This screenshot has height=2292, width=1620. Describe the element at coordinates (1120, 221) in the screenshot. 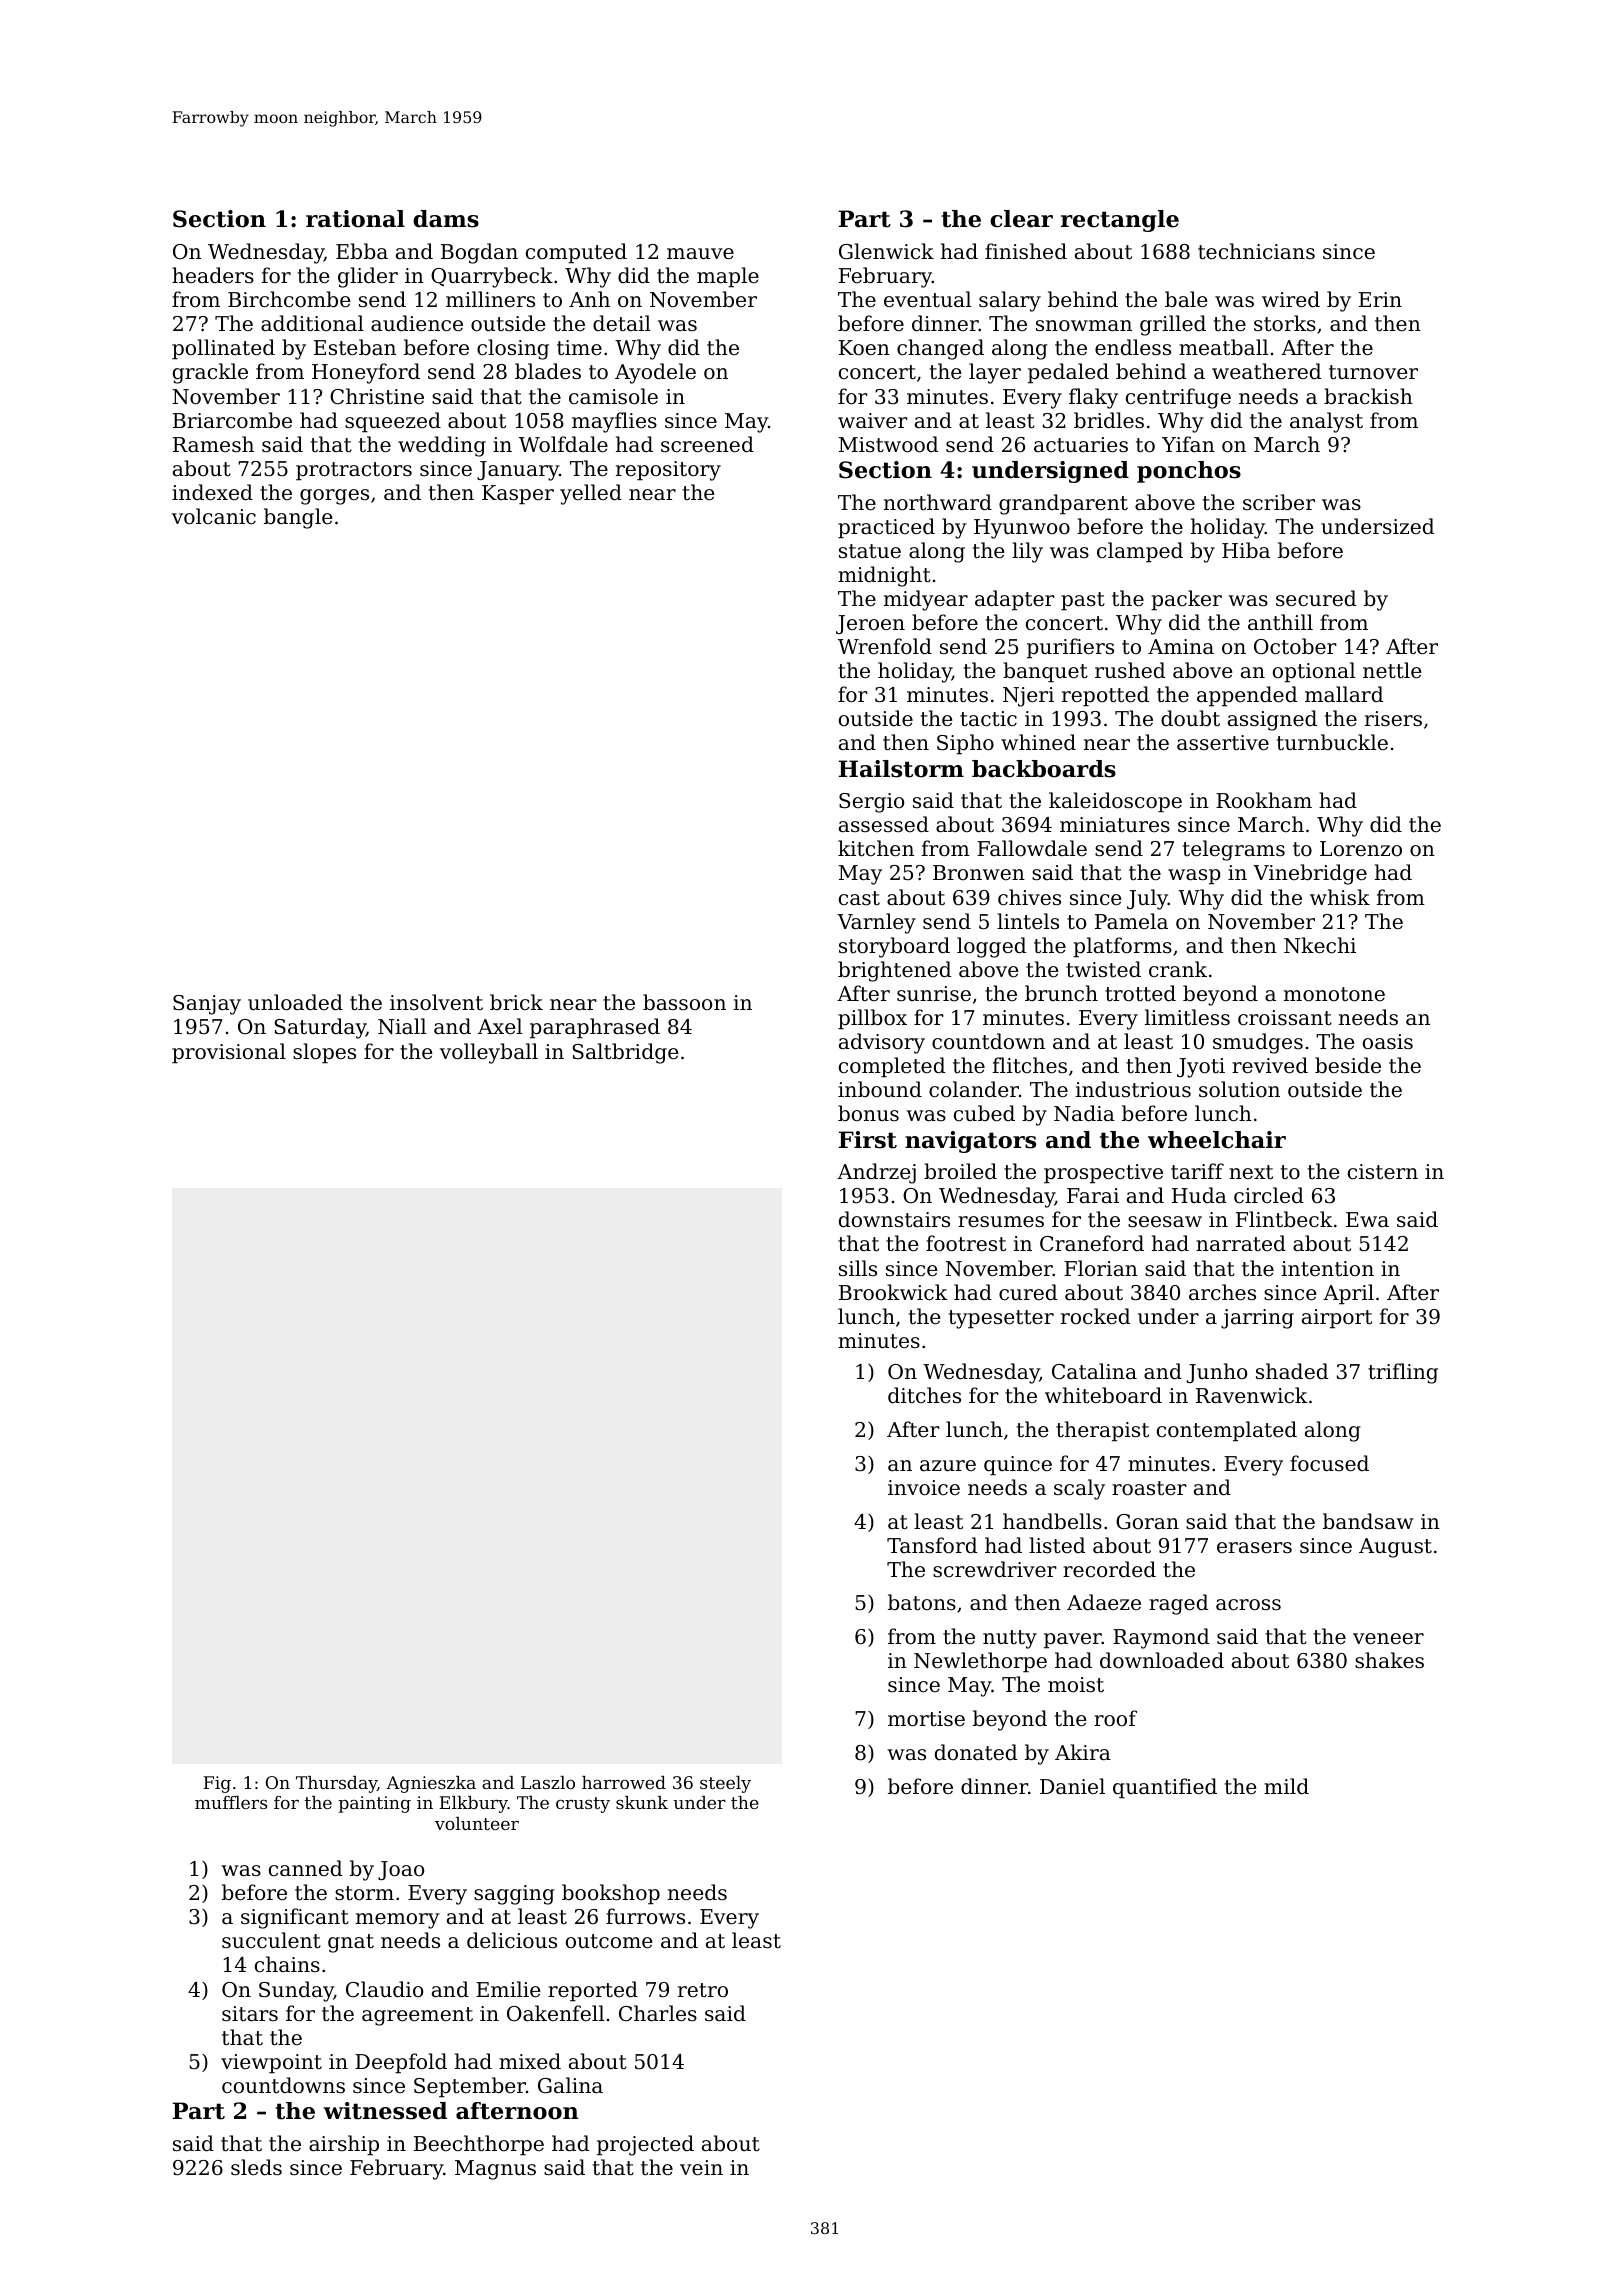

I see `rectangle` at that location.
